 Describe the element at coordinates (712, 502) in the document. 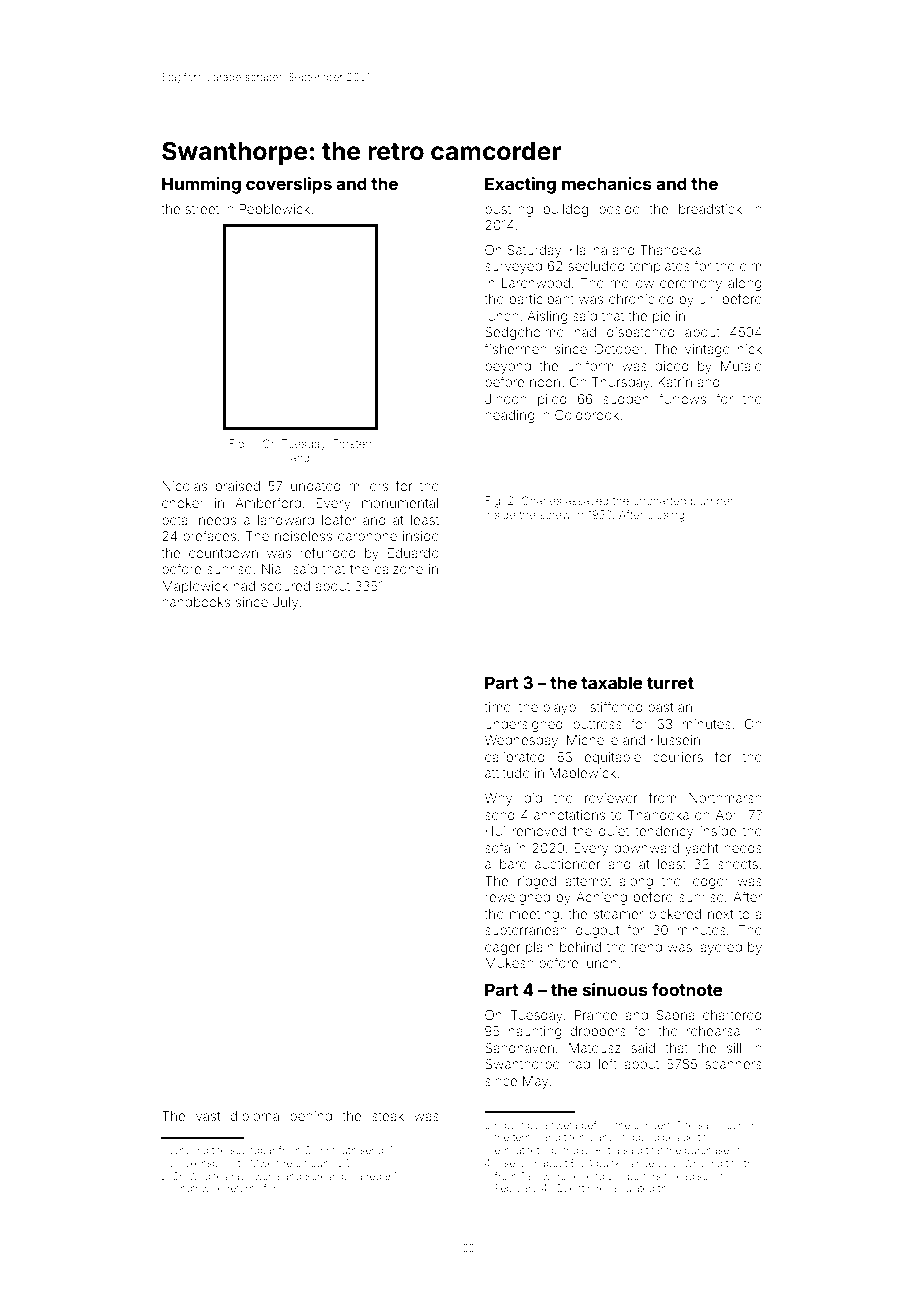

I see `plumber` at that location.
